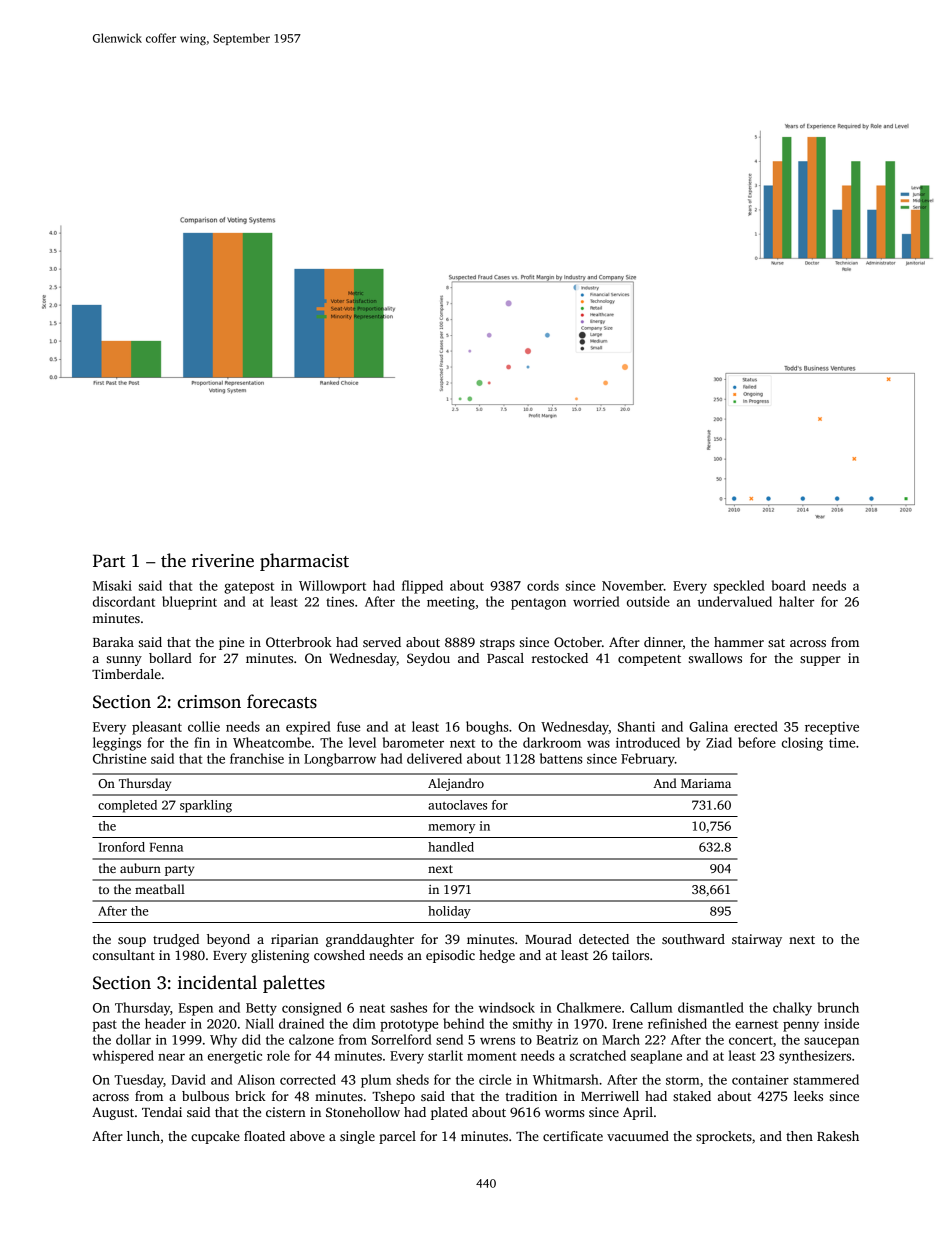 This page has height=1233, width=952. Describe the element at coordinates (796, 601) in the page. I see `halter` at that location.
